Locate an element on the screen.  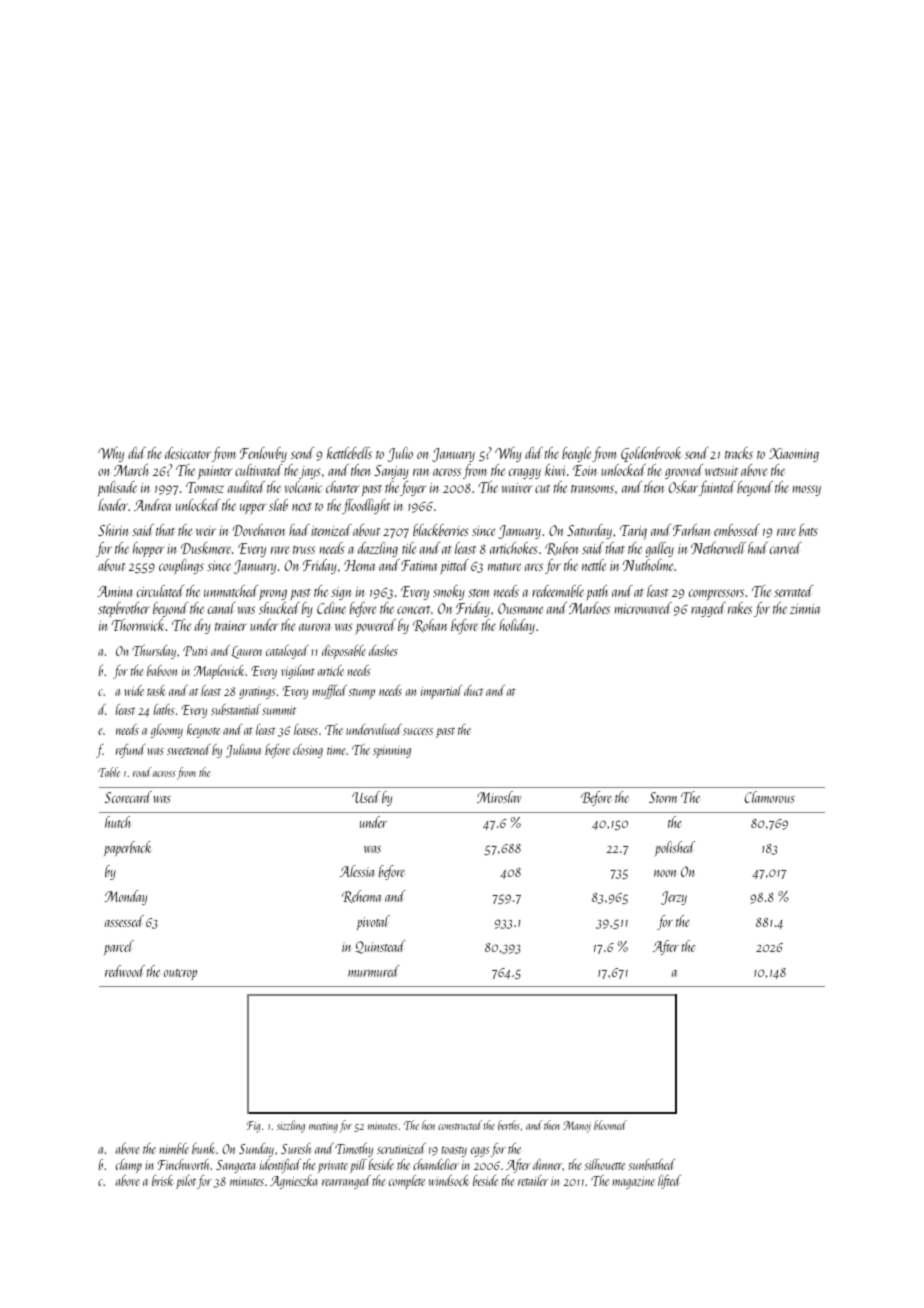
Fenlowby is located at coordinates (263, 454).
